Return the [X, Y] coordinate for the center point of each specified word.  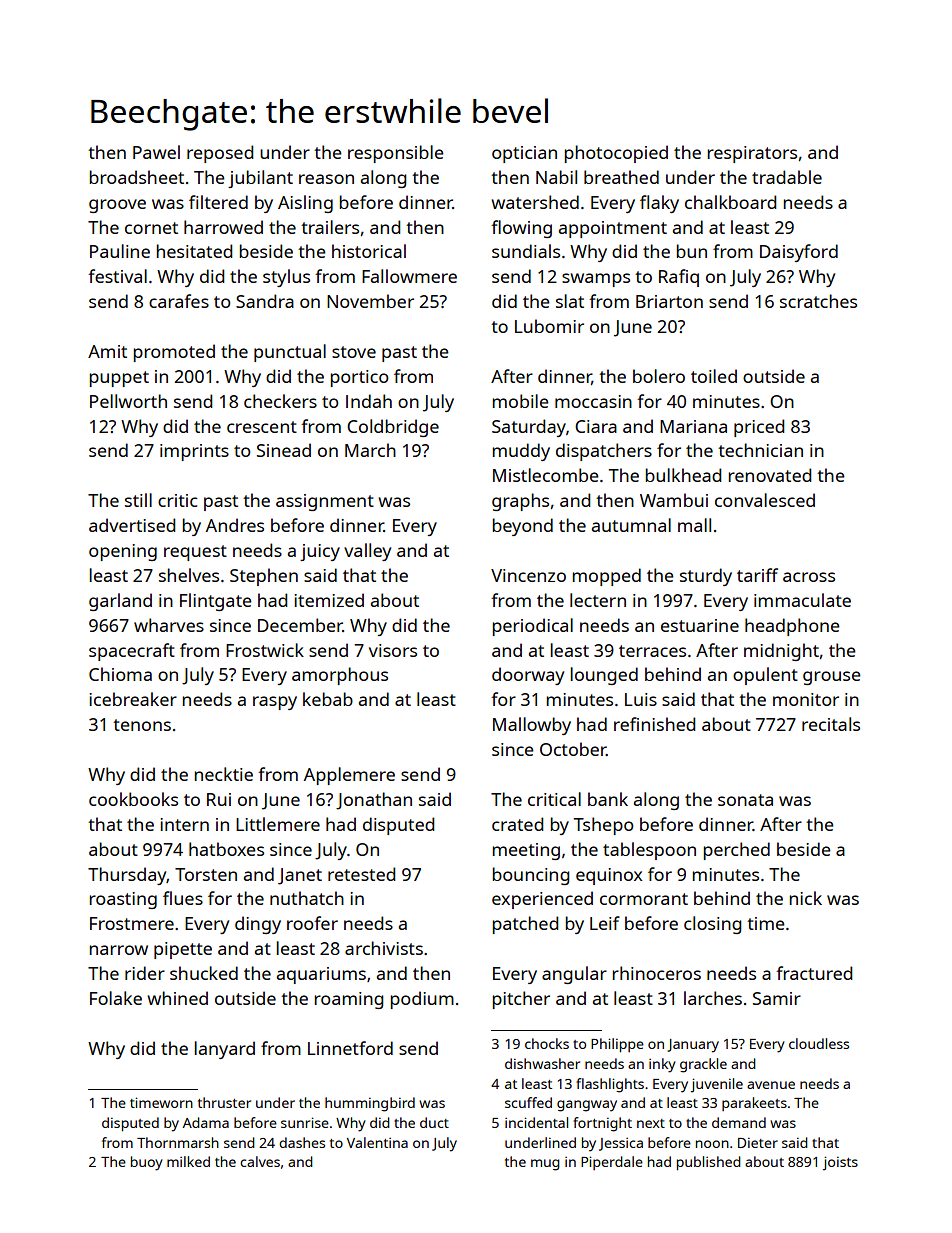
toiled [714, 376]
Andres [235, 525]
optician [524, 154]
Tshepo [604, 826]
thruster [224, 1102]
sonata [745, 800]
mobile [521, 401]
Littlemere [278, 824]
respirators [752, 154]
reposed [220, 154]
